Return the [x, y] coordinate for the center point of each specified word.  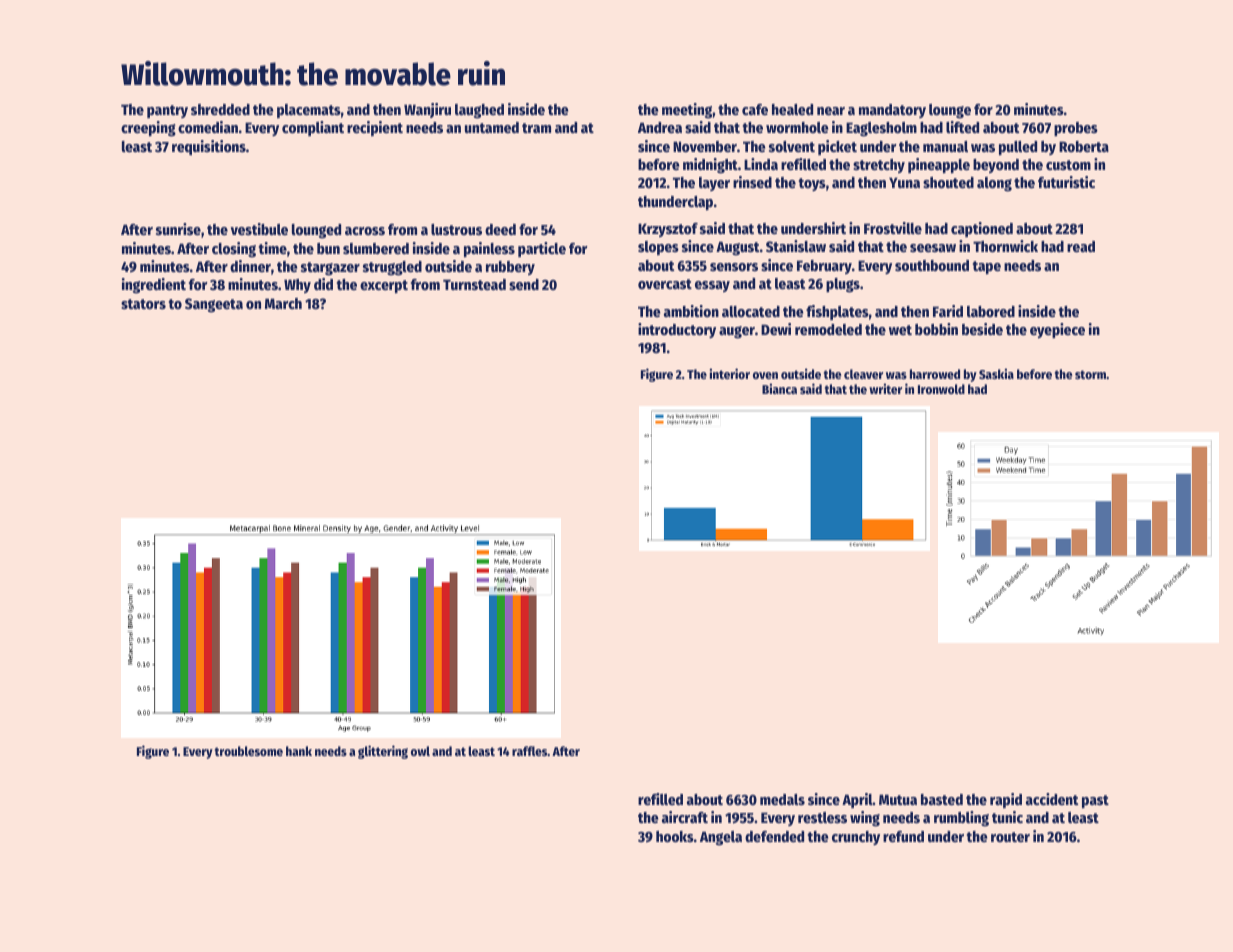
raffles [529, 751]
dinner [250, 266]
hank [299, 751]
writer [885, 388]
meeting [687, 111]
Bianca [779, 388]
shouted [948, 182]
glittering [383, 752]
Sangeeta [214, 305]
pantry [167, 111]
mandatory [892, 111]
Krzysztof [668, 230]
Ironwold [941, 389]
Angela [721, 838]
